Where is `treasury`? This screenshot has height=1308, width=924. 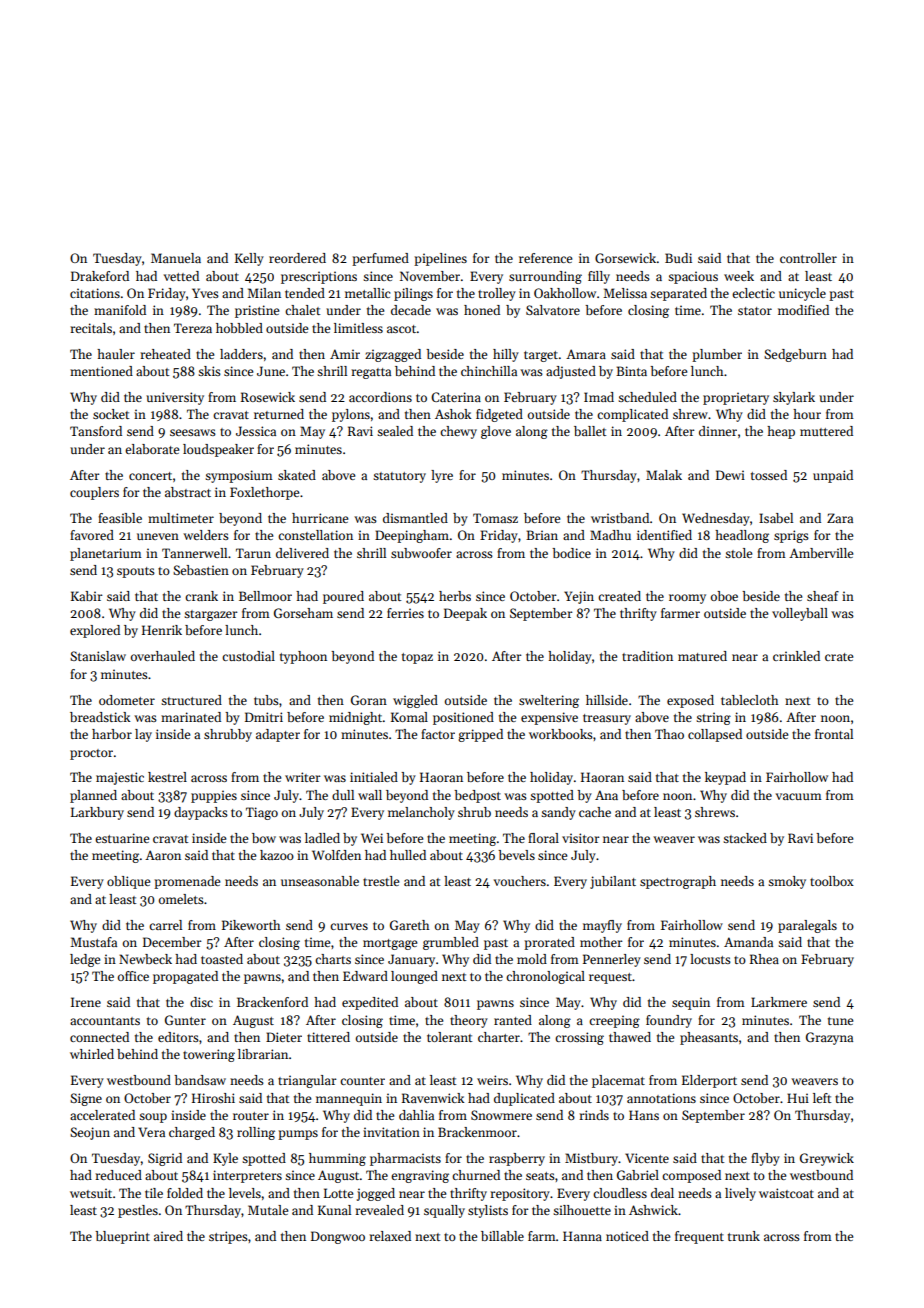
treasury is located at coordinates (607, 719).
